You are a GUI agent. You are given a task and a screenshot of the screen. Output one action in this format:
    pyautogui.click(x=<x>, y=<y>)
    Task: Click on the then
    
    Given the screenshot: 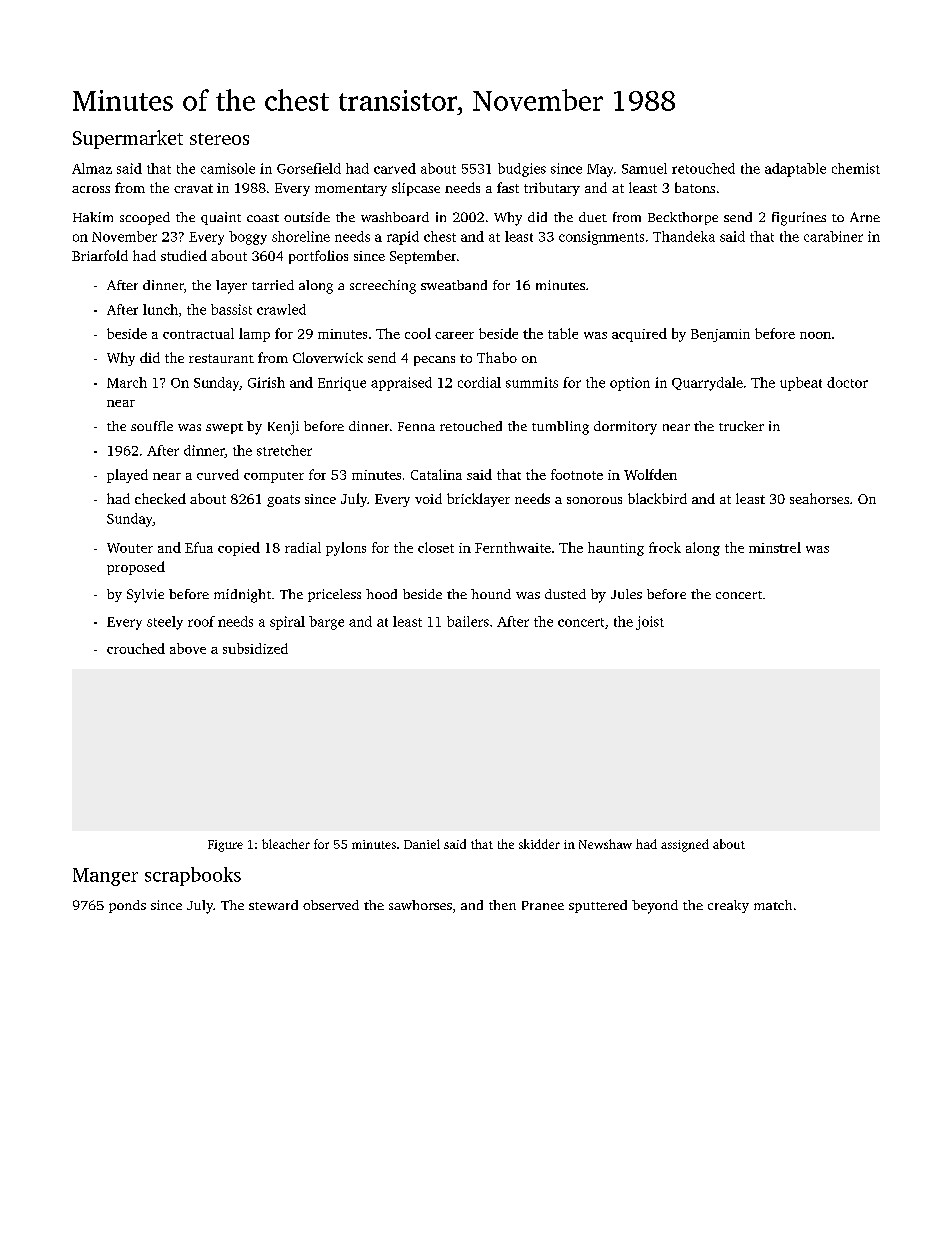 What is the action you would take?
    pyautogui.click(x=502, y=905)
